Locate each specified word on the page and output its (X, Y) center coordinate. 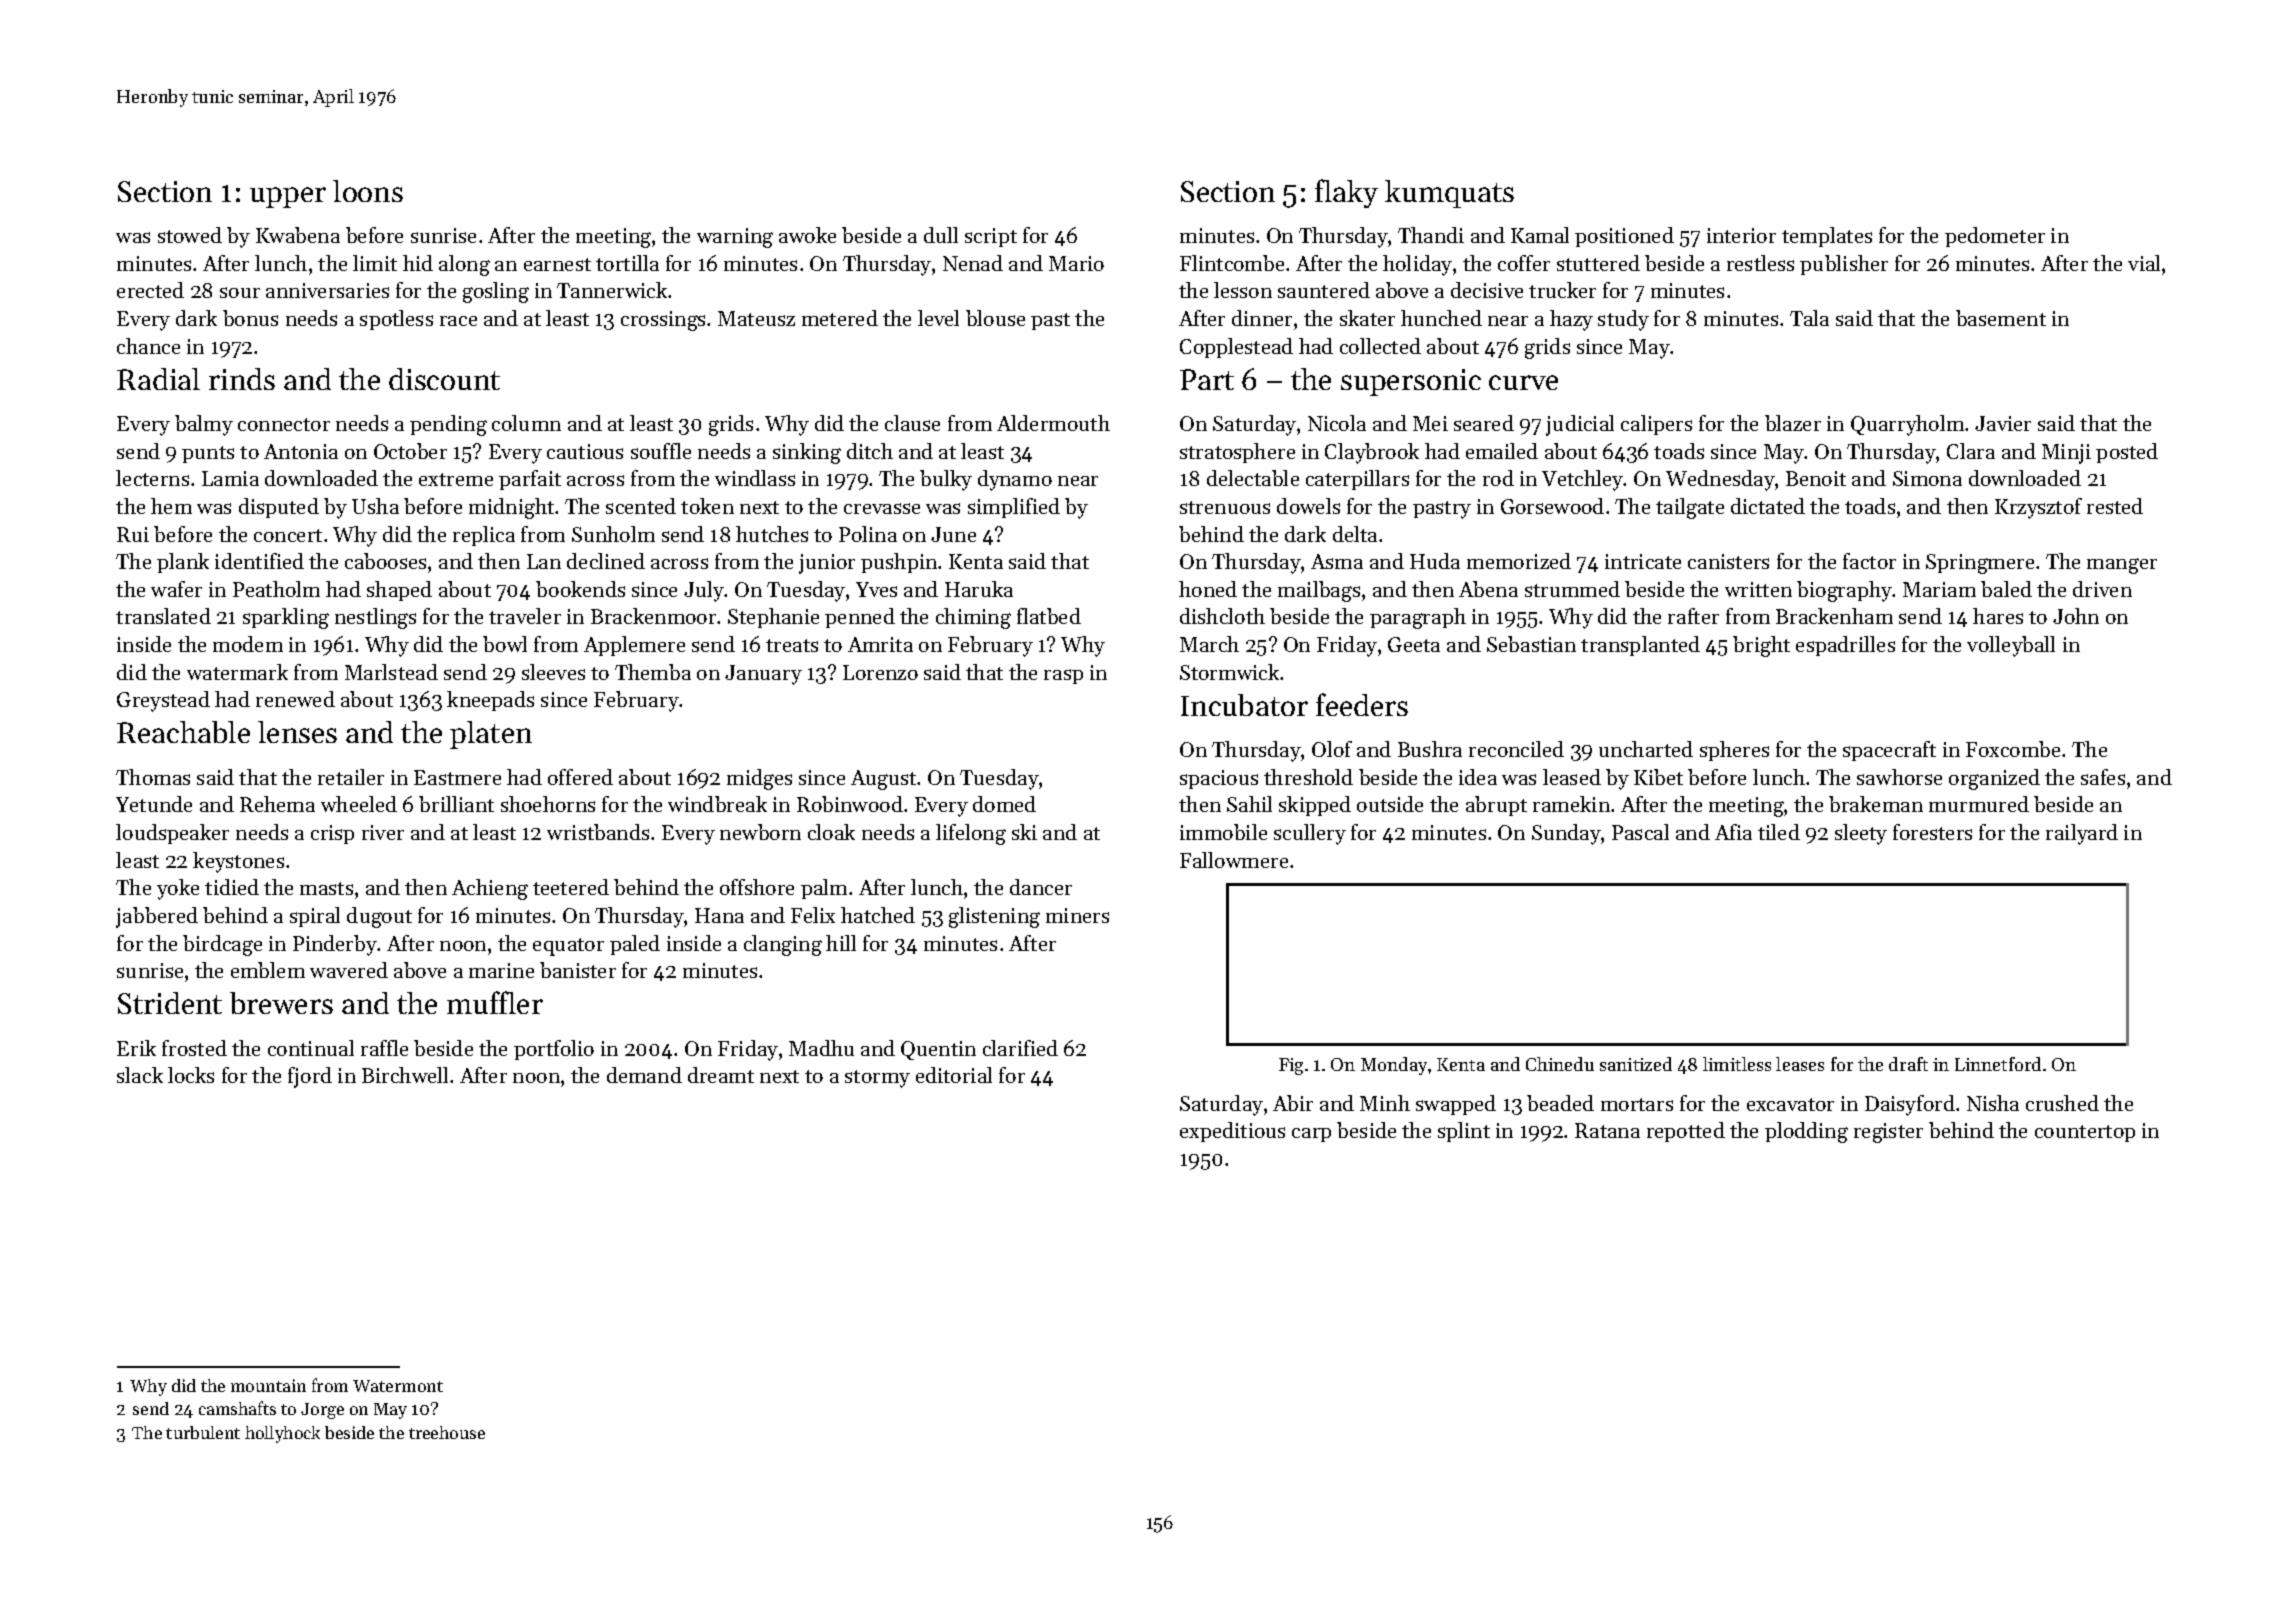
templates (1827, 237)
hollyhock (282, 1434)
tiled (1779, 832)
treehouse (447, 1432)
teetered (571, 887)
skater (1367, 318)
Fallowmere (1234, 860)
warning (735, 238)
